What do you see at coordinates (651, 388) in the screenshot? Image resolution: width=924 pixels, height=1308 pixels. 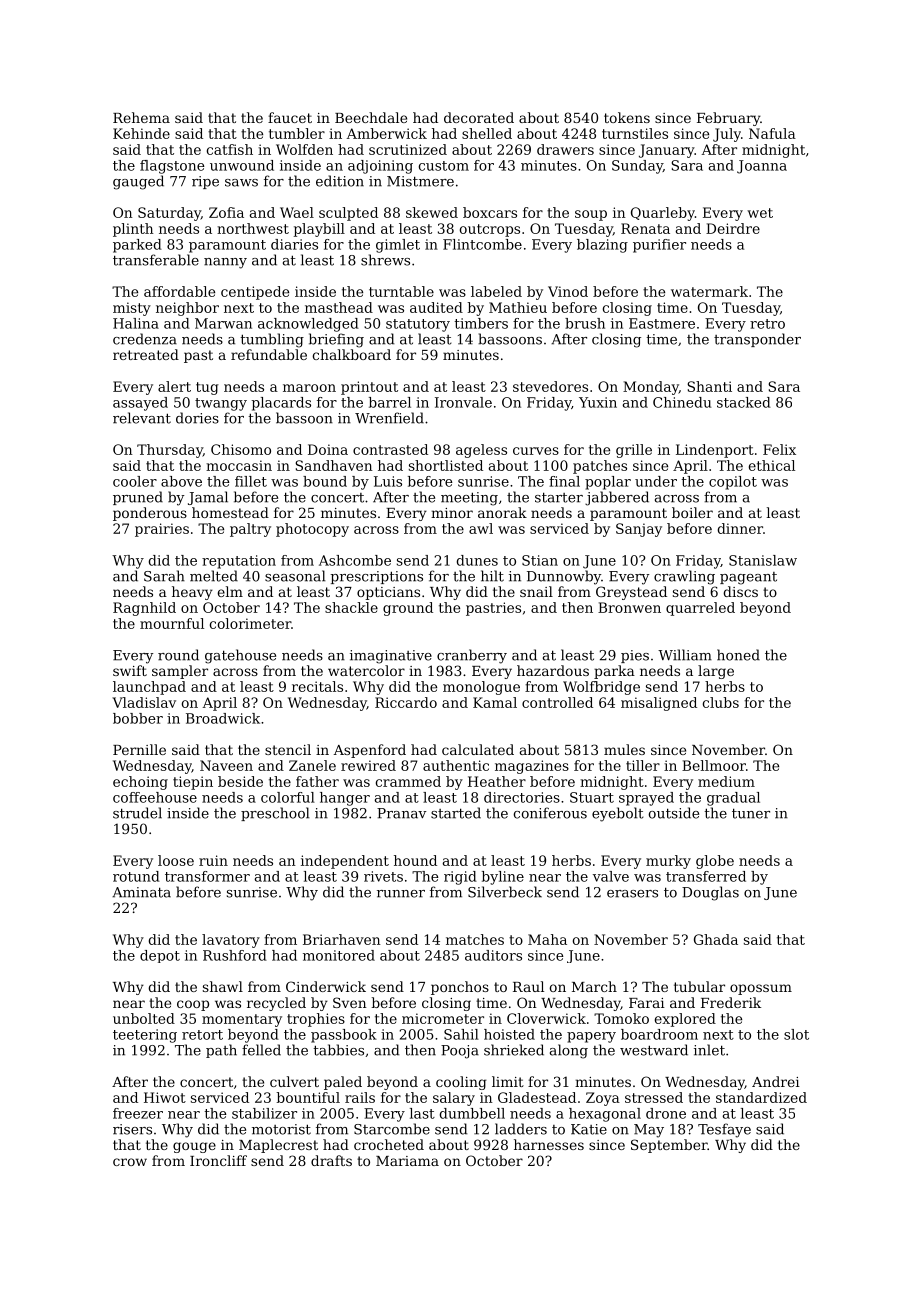 I see `Monday` at bounding box center [651, 388].
